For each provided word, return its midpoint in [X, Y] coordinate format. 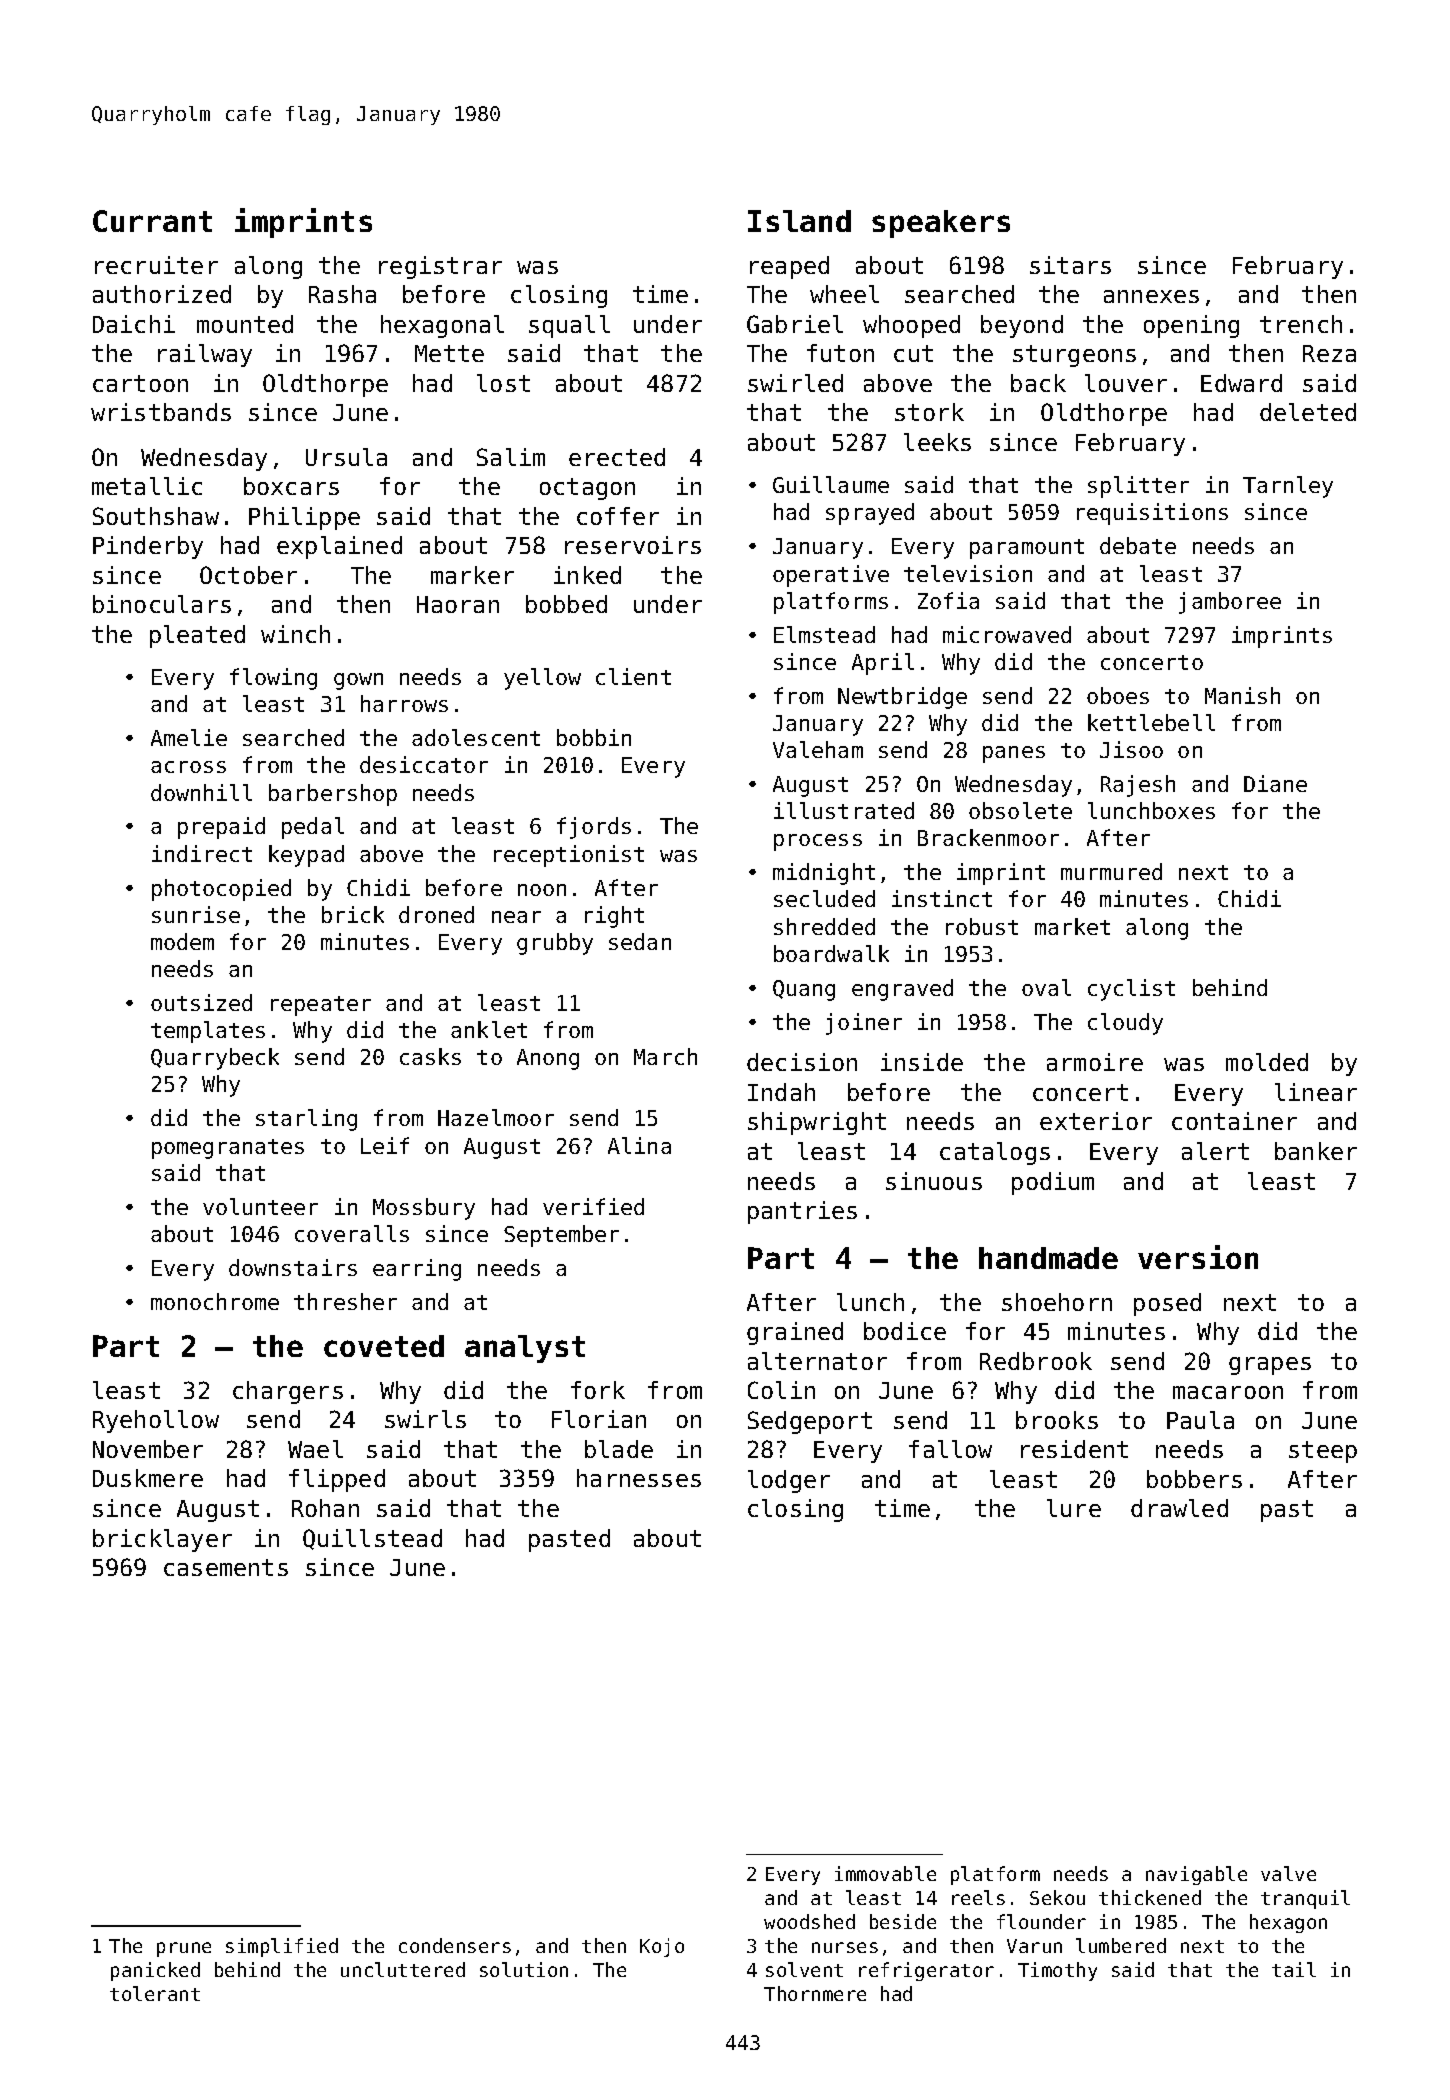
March [665, 1056]
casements [226, 1567]
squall [569, 326]
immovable [885, 1873]
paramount [1027, 549]
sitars [1070, 265]
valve [1288, 1873]
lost [503, 383]
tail [1294, 1969]
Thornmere [815, 1993]
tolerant [155, 1993]
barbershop [333, 795]
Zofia [948, 600]
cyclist [1131, 990]
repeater [321, 1006]
